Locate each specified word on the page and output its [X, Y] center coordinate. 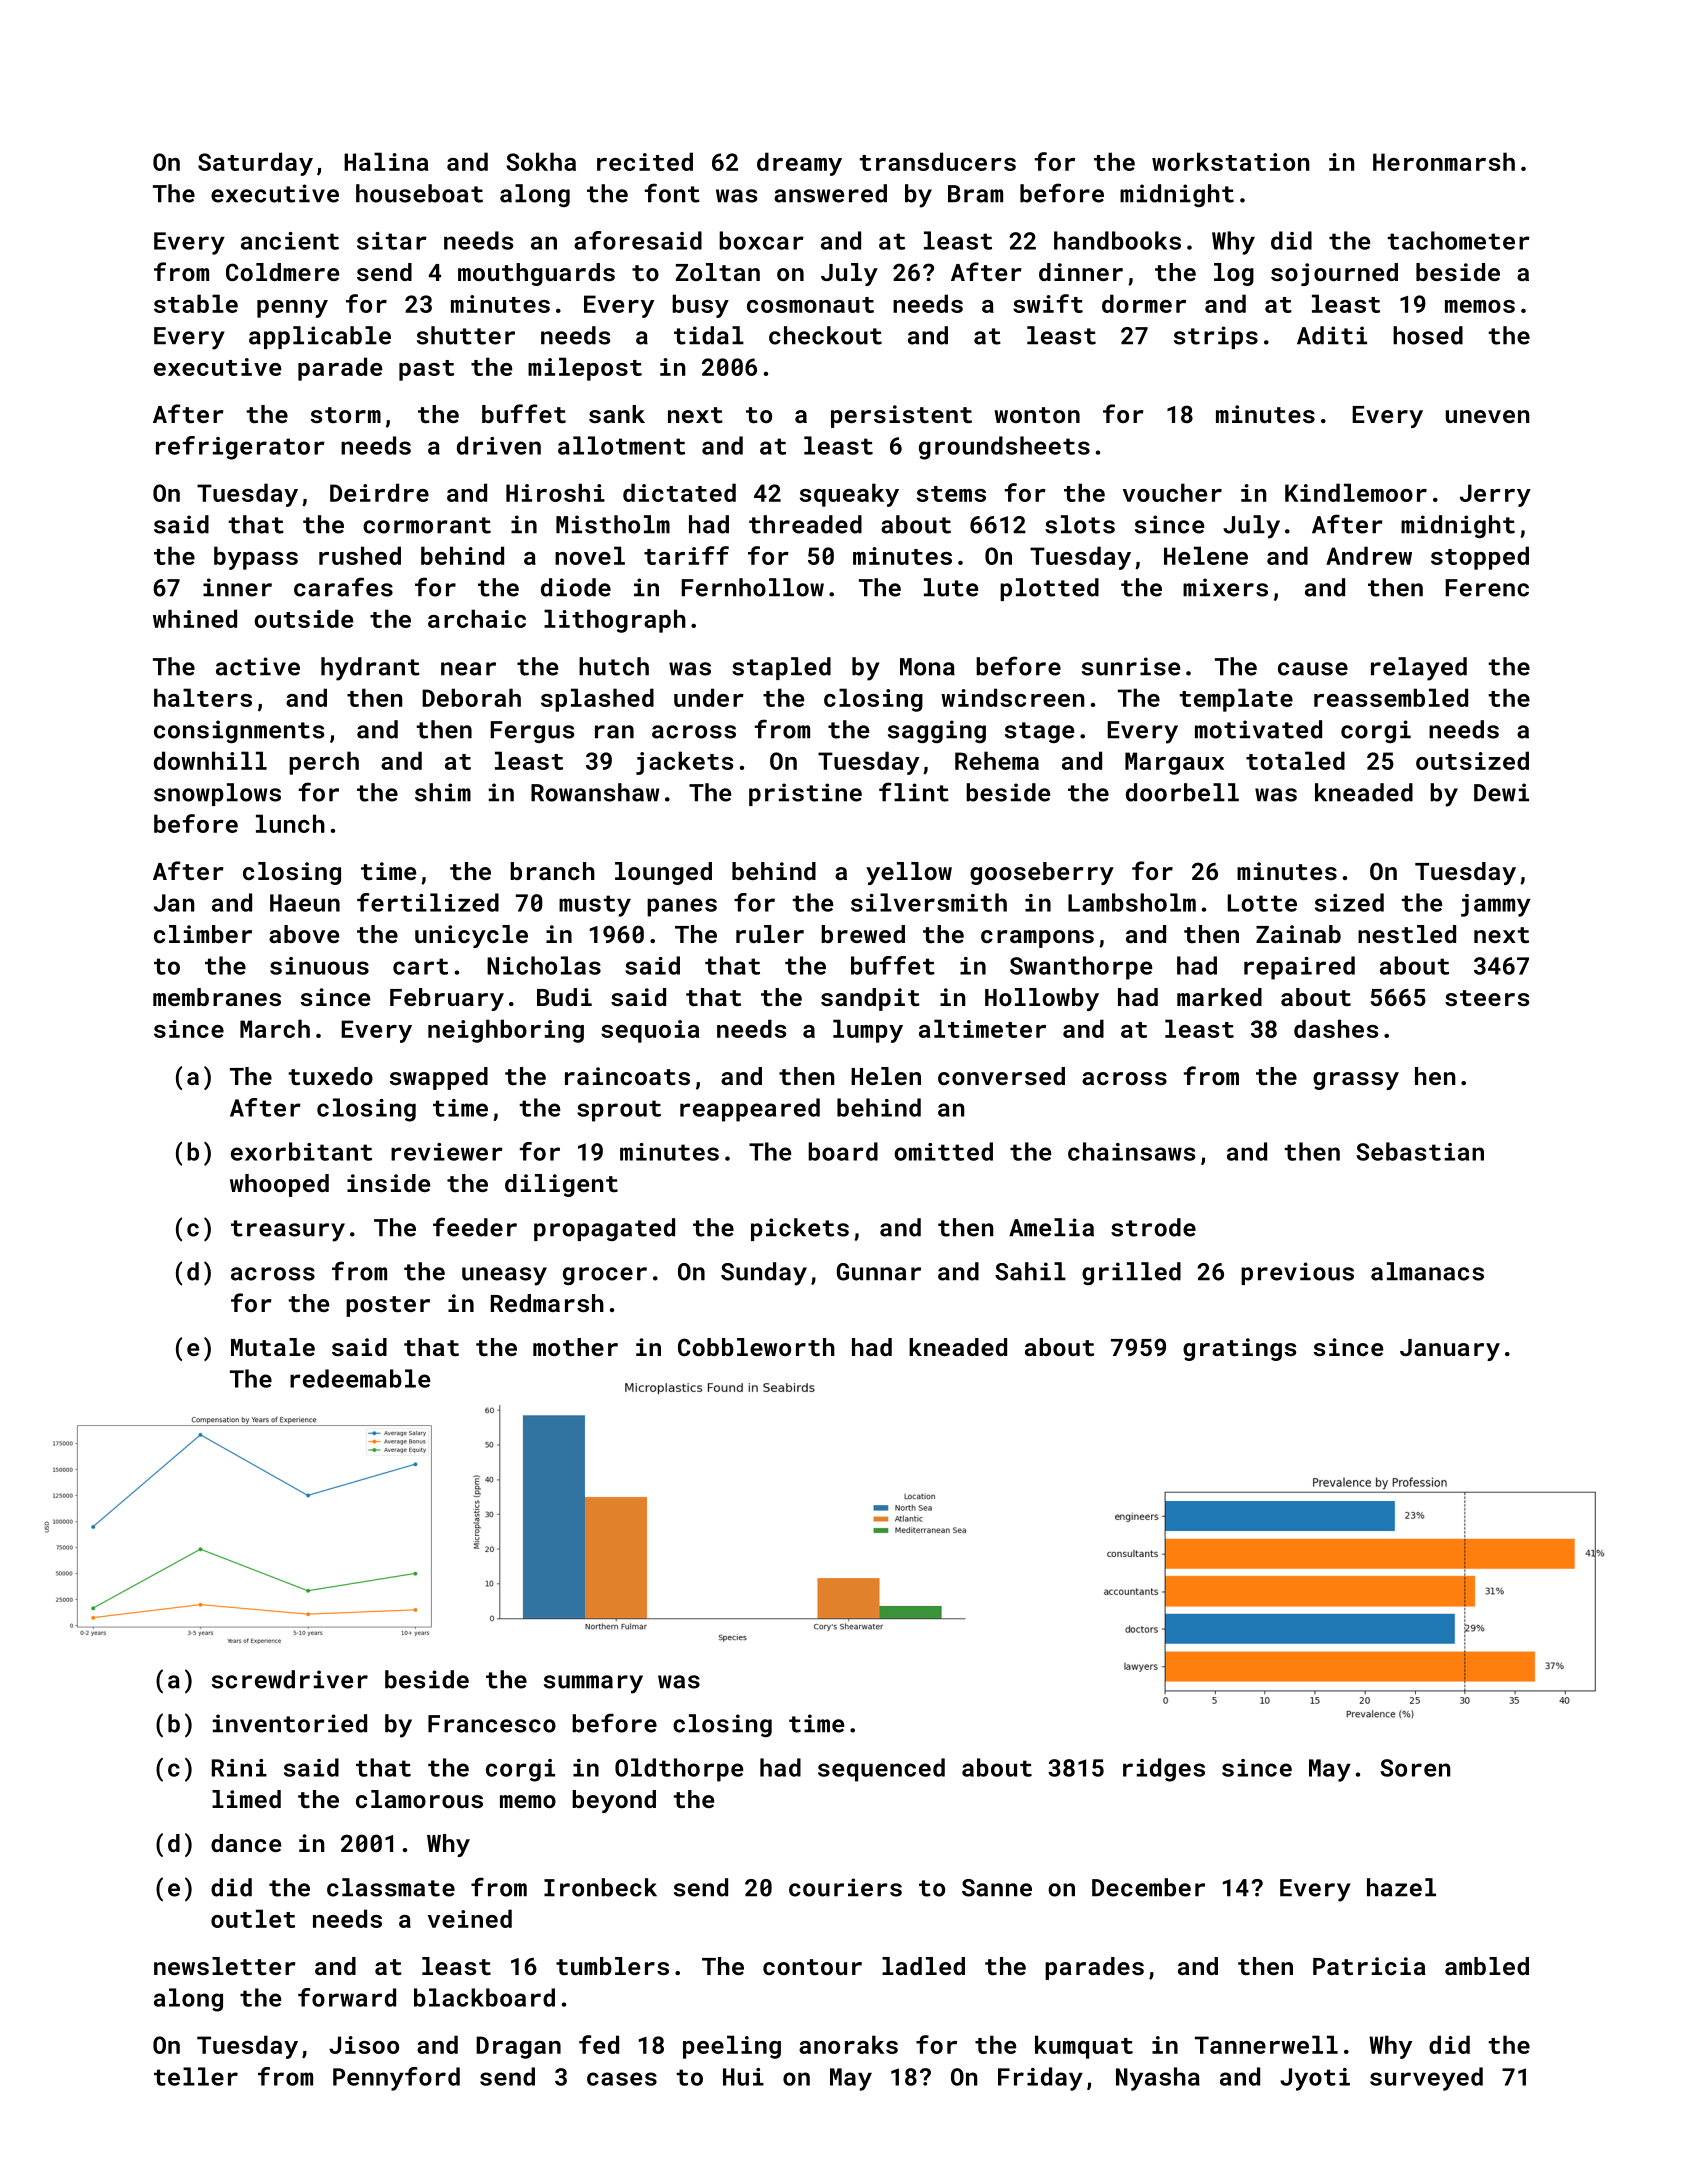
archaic [477, 618]
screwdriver [290, 1679]
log [1234, 274]
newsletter [225, 1966]
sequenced [881, 1770]
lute [951, 587]
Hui [743, 2077]
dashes [1336, 1028]
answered [830, 193]
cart [420, 966]
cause [1313, 669]
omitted [943, 1151]
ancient [290, 241]
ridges [1164, 1770]
